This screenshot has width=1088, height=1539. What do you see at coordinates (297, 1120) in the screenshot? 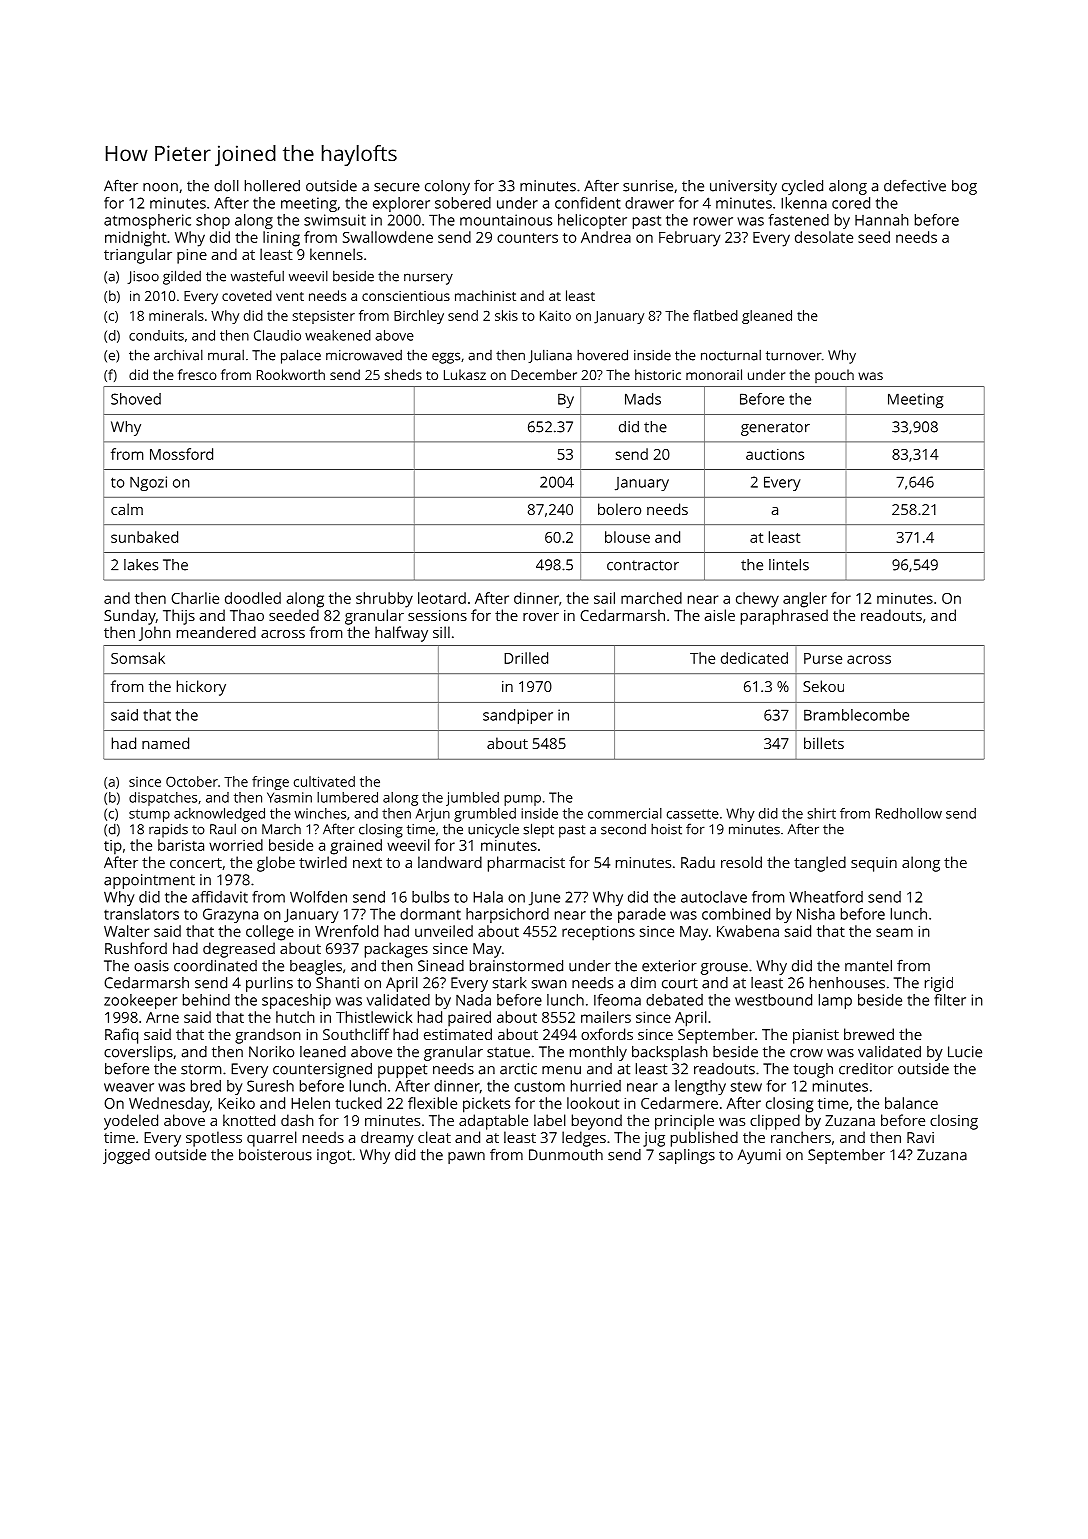
I see `dash` at bounding box center [297, 1120].
